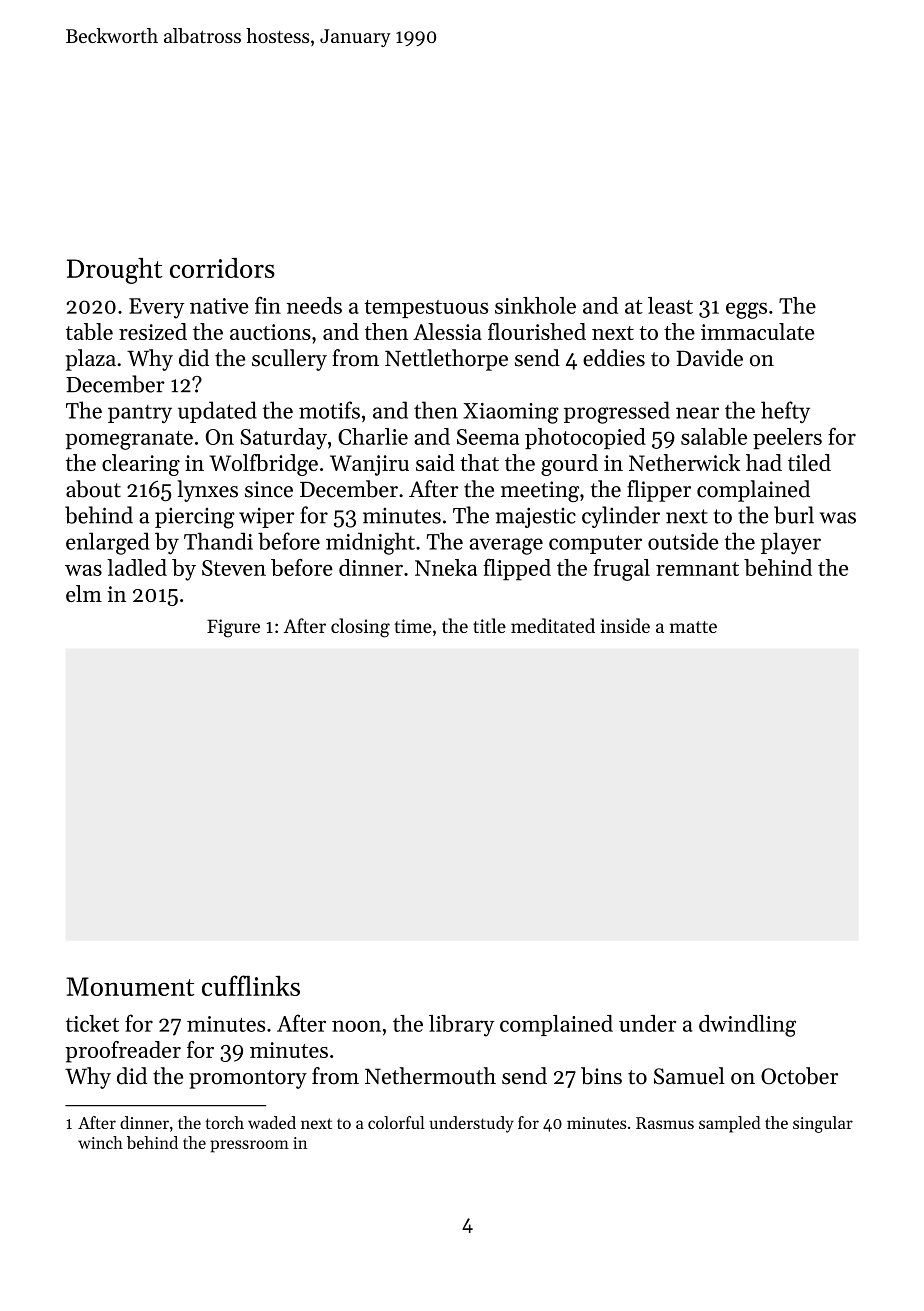 This document has width=924, height=1311. Describe the element at coordinates (693, 627) in the document. I see `matte` at that location.
